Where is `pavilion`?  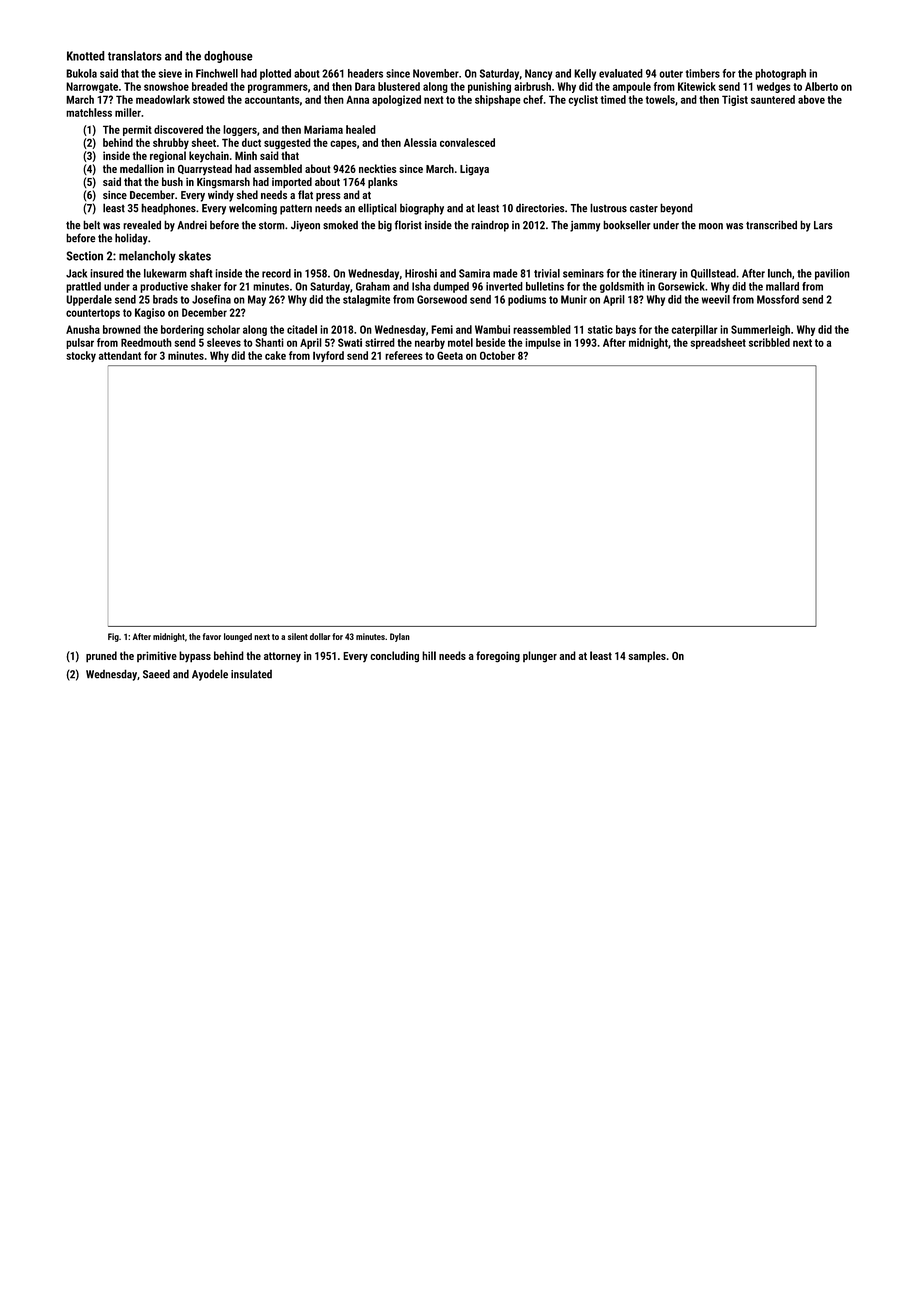 pavilion is located at coordinates (832, 274).
